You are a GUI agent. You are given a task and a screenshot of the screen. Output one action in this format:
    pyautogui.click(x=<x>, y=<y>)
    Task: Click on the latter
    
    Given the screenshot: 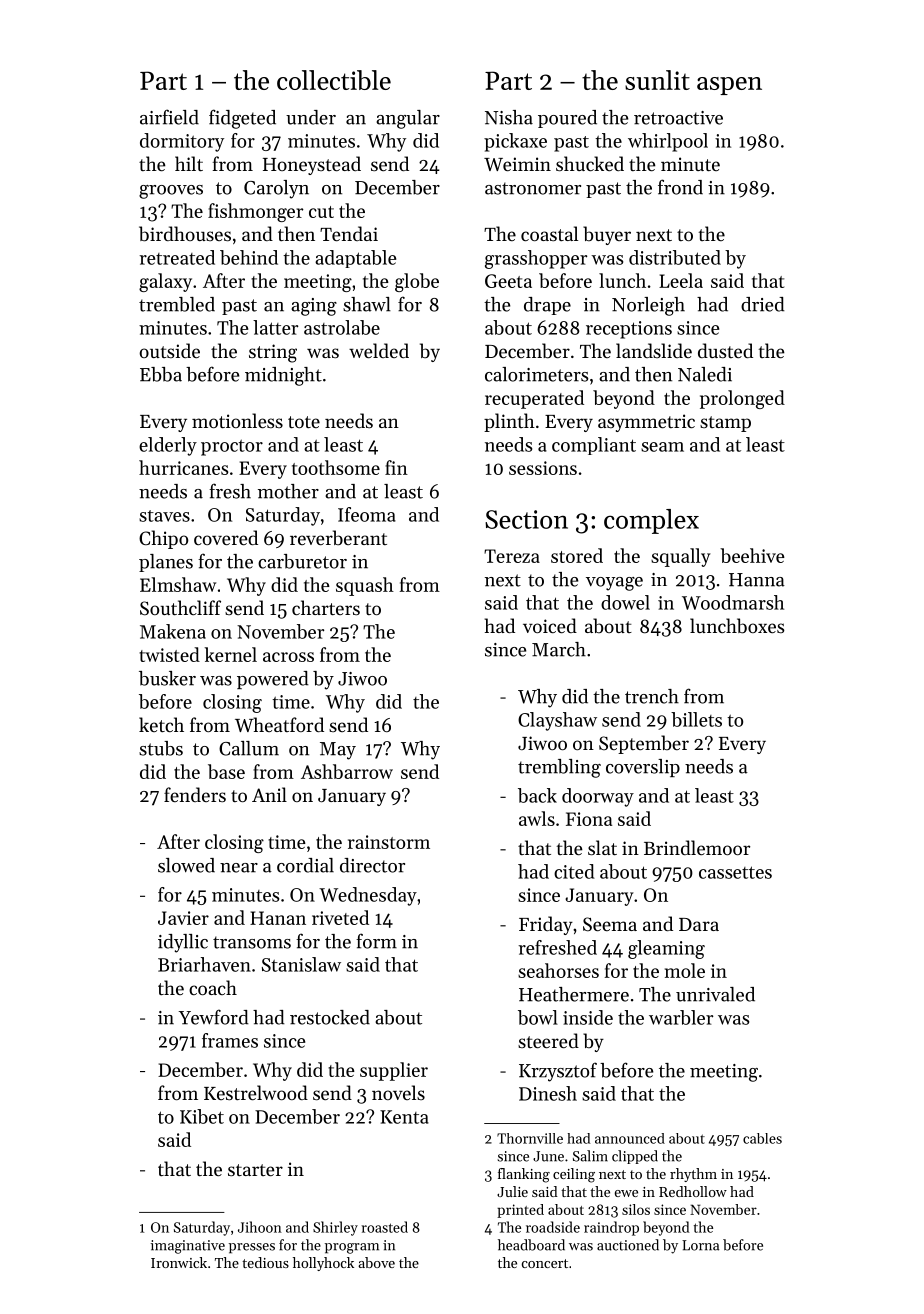 What is the action you would take?
    pyautogui.click(x=275, y=327)
